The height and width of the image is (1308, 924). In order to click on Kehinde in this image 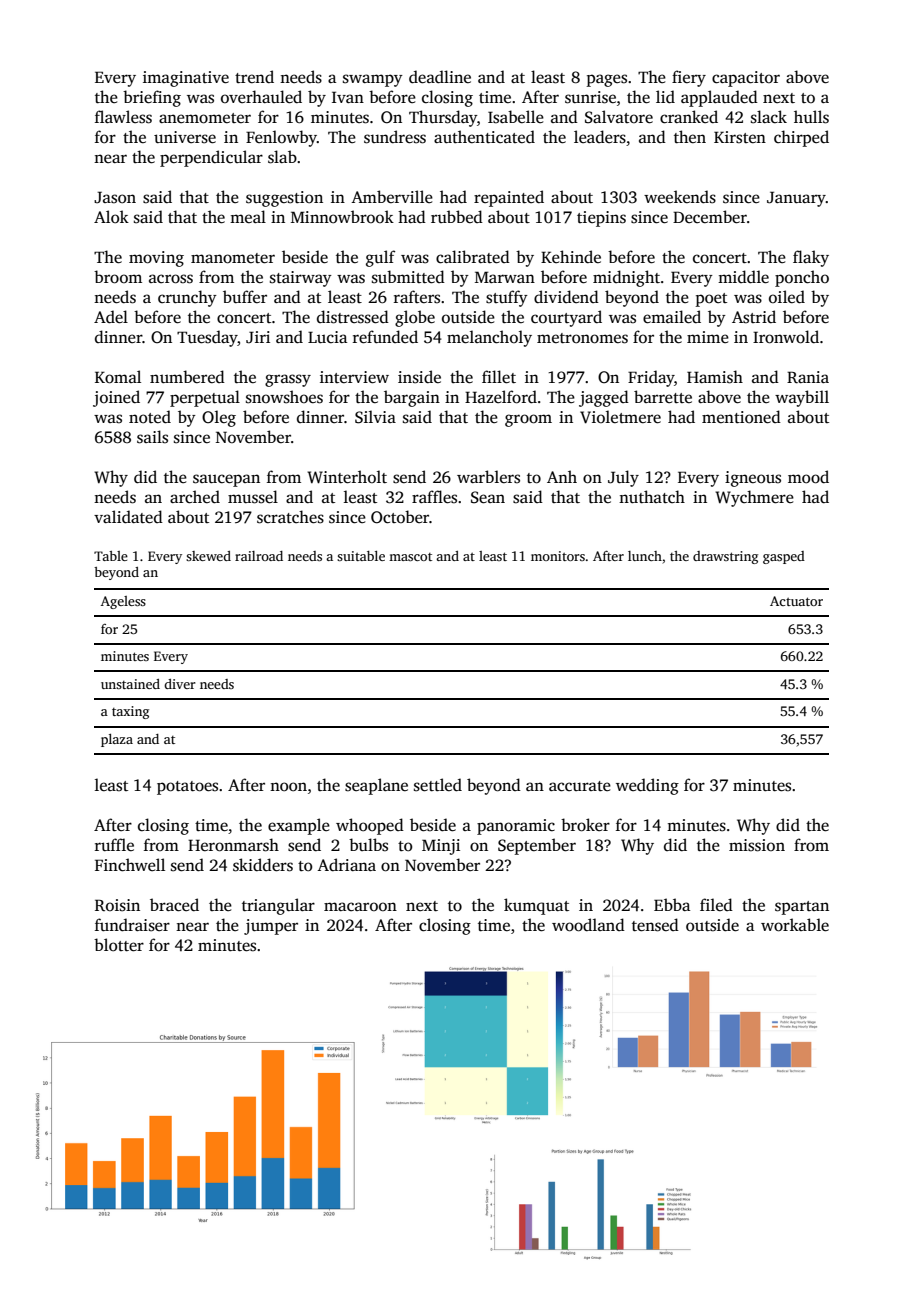, I will do `click(571, 256)`.
